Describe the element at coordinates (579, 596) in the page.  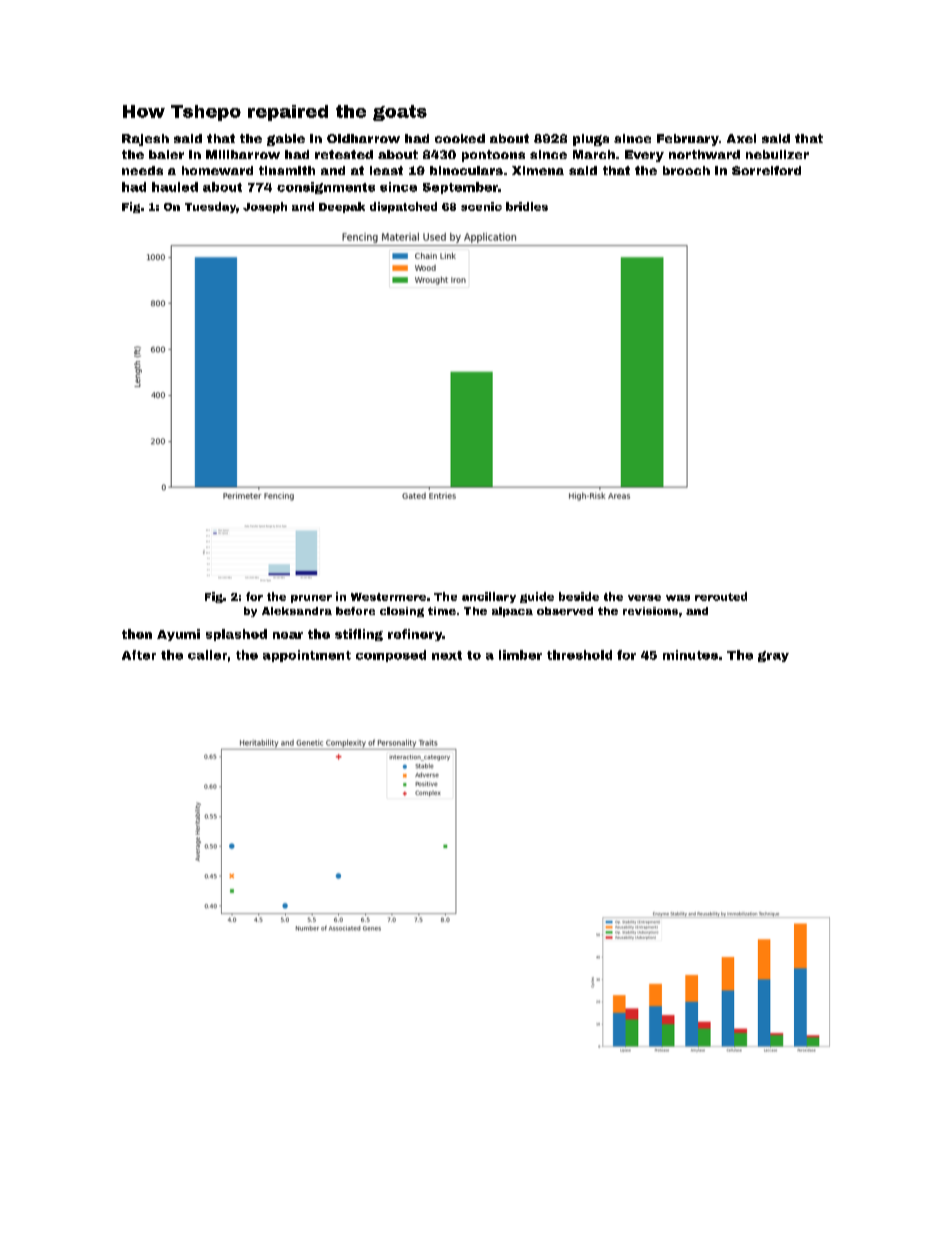
I see `beside` at that location.
